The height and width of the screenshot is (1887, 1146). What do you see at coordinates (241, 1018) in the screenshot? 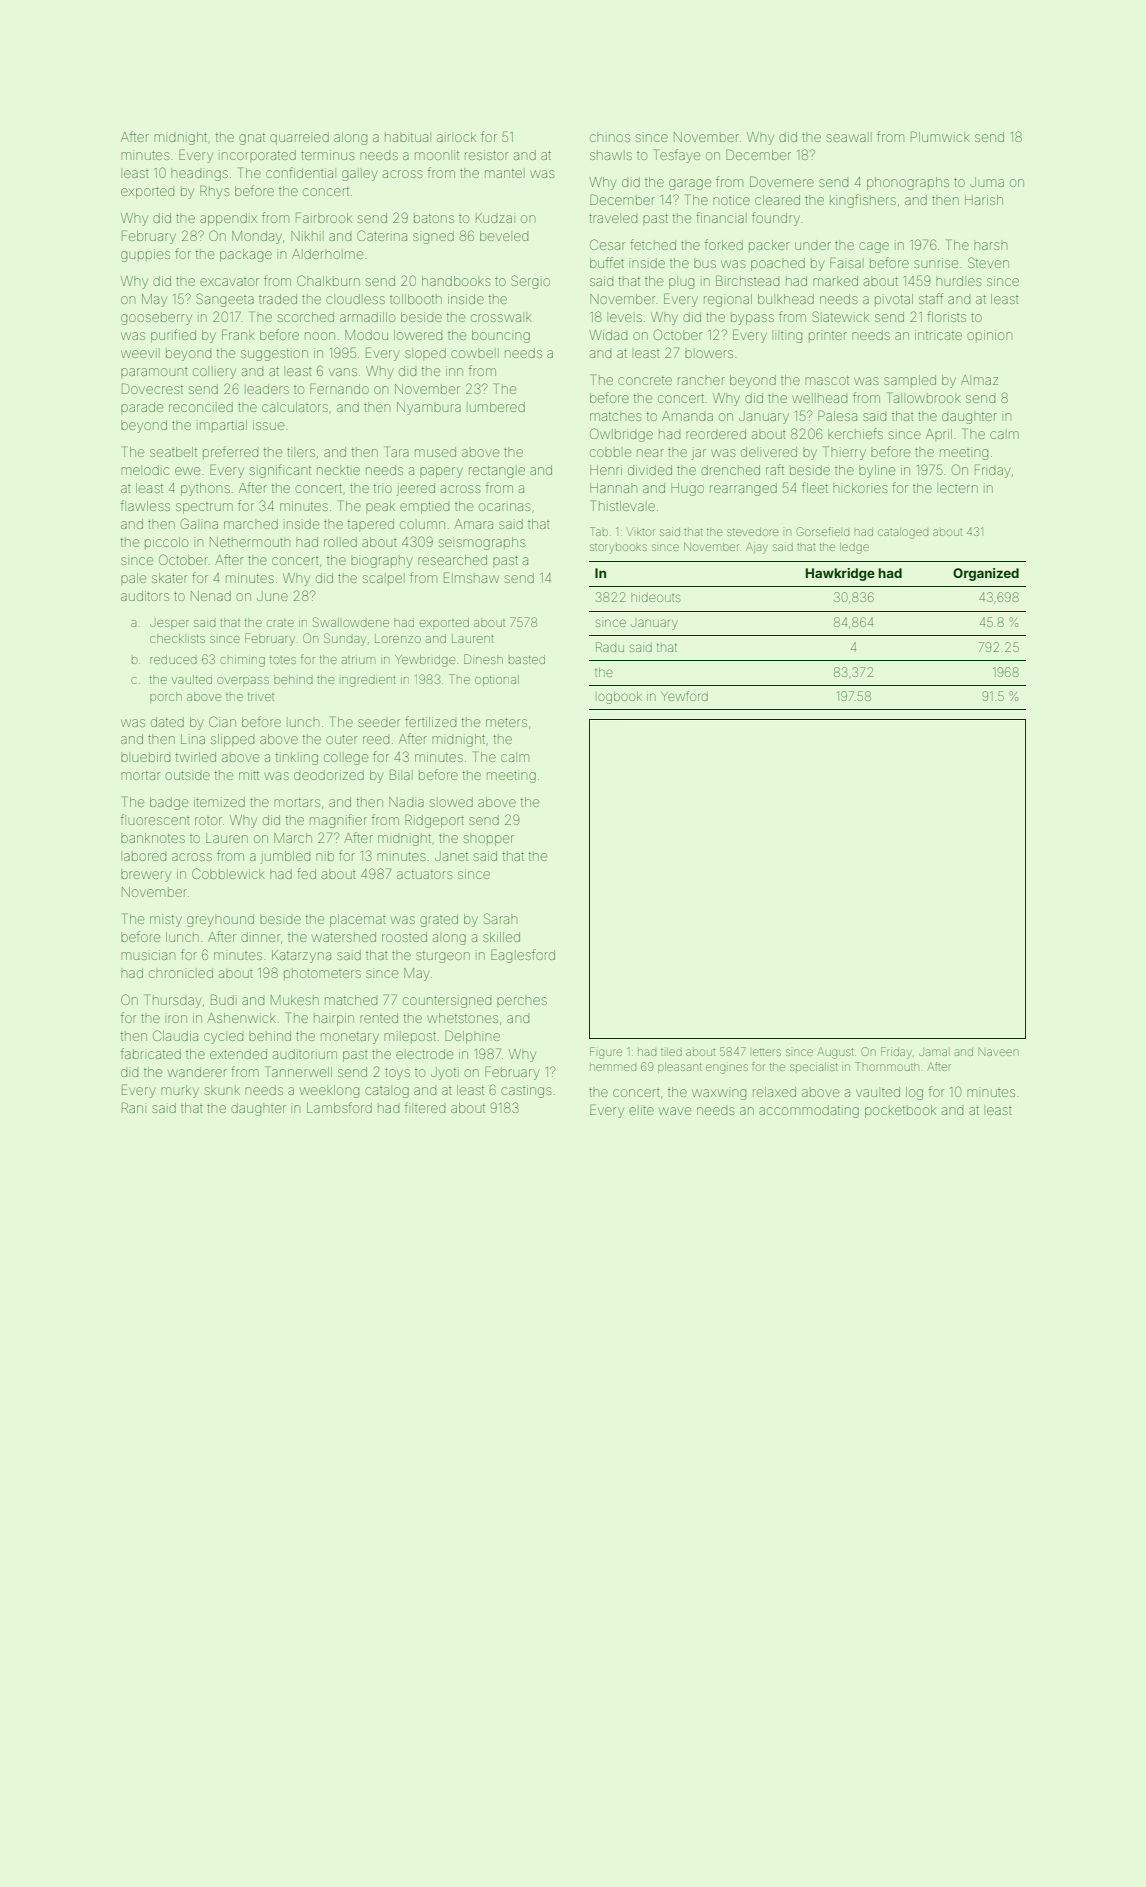
I see `Ashenwick` at bounding box center [241, 1018].
